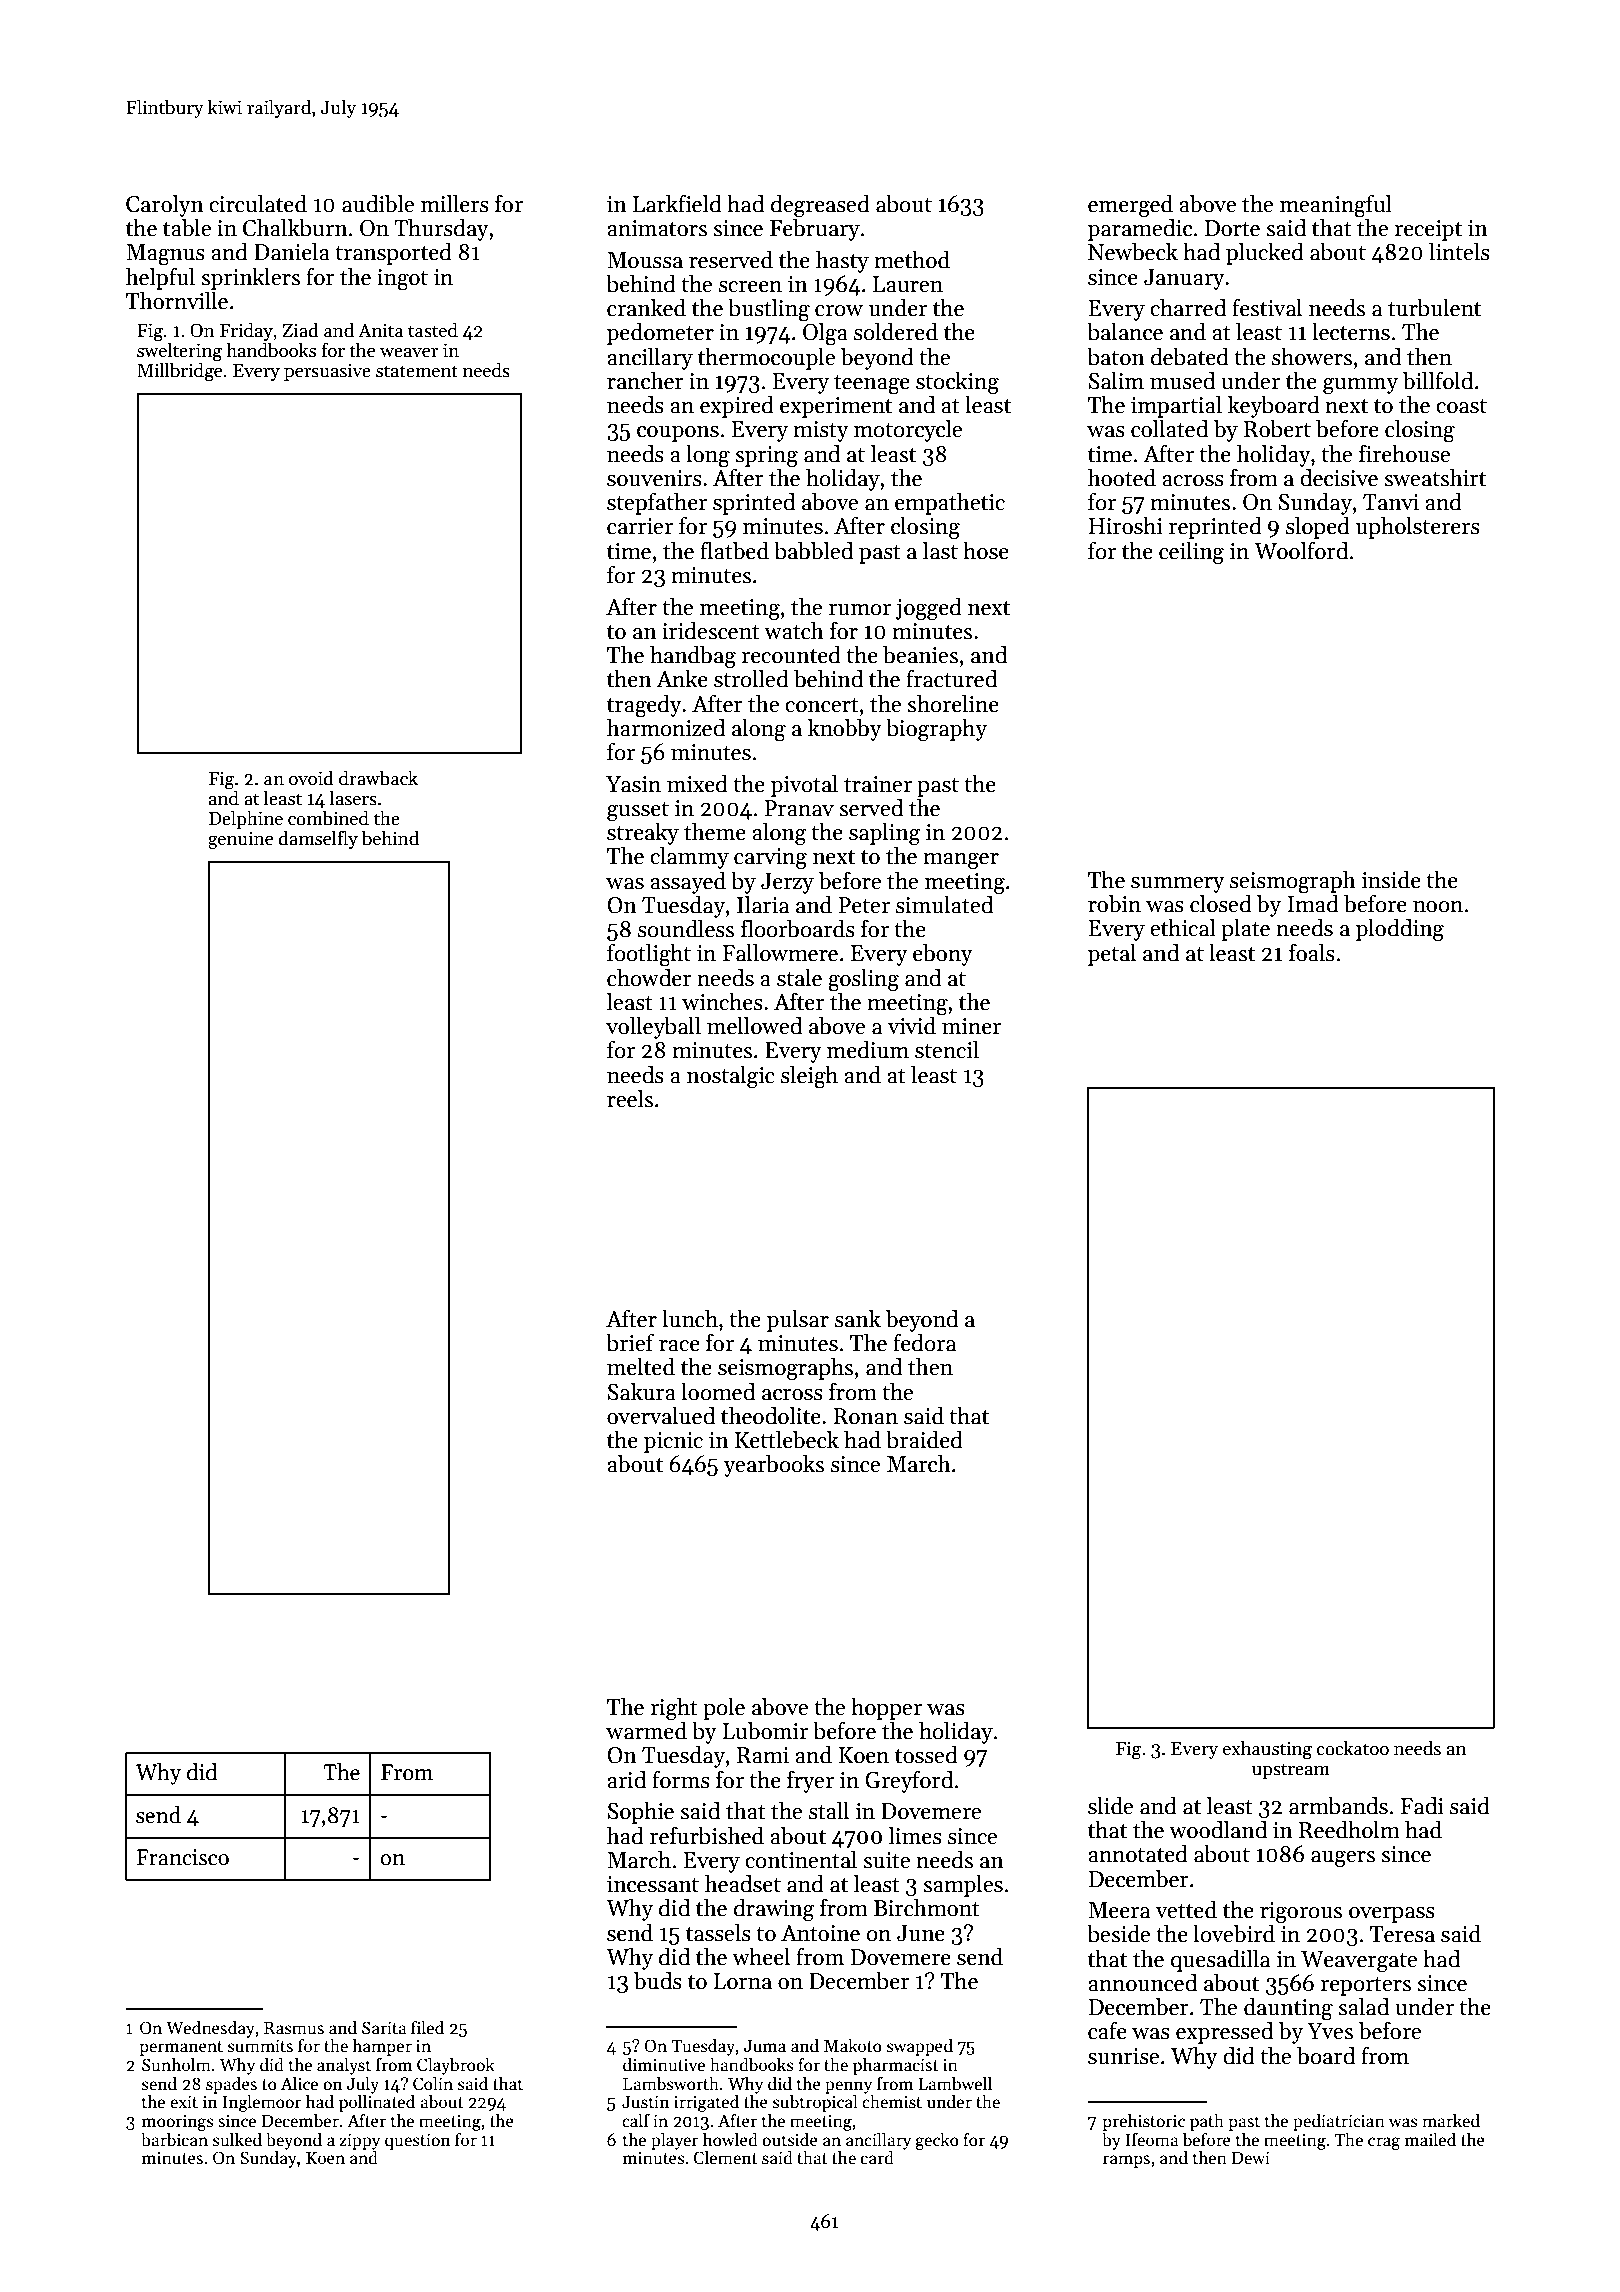 Image resolution: width=1620 pixels, height=2292 pixels. What do you see at coordinates (210, 2029) in the screenshot?
I see `Wednesday` at bounding box center [210, 2029].
